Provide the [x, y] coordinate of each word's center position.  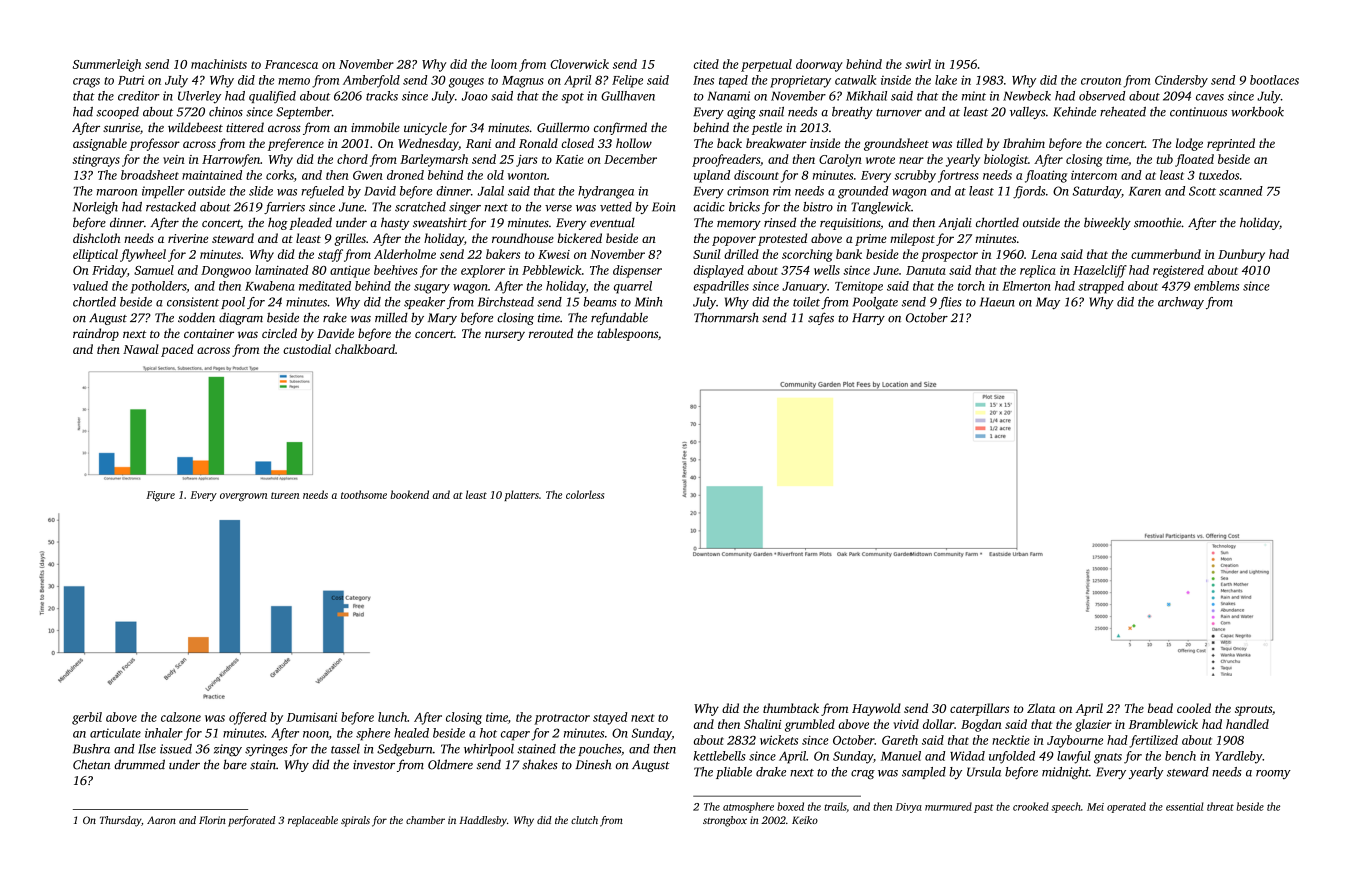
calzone [181, 717]
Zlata [1041, 708]
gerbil [87, 718]
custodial [307, 349]
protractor [562, 719]
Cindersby [1181, 81]
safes [821, 318]
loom [504, 64]
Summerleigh [107, 65]
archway [1181, 303]
